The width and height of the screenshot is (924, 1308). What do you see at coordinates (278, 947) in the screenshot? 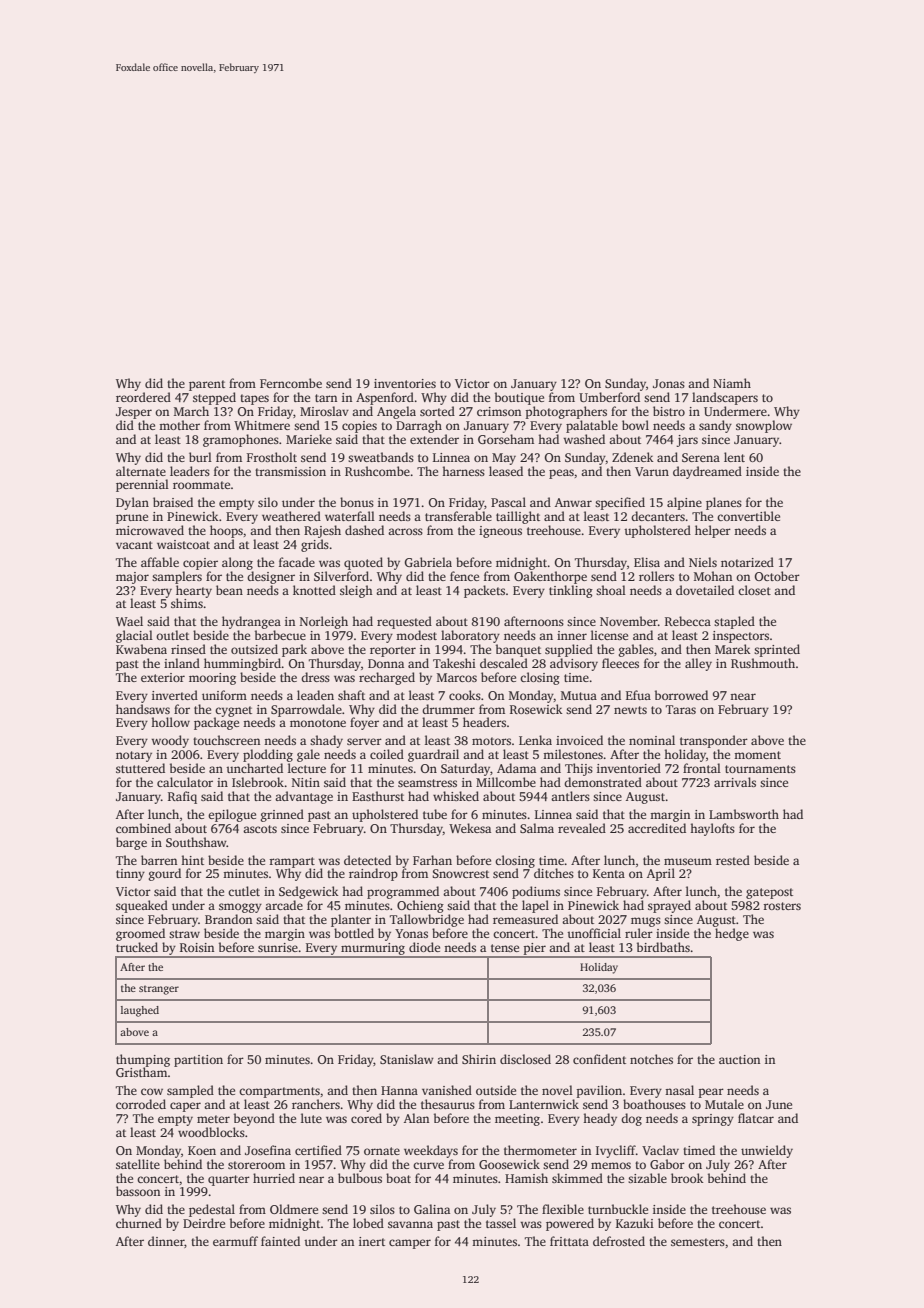
I see `sunrise` at bounding box center [278, 947].
